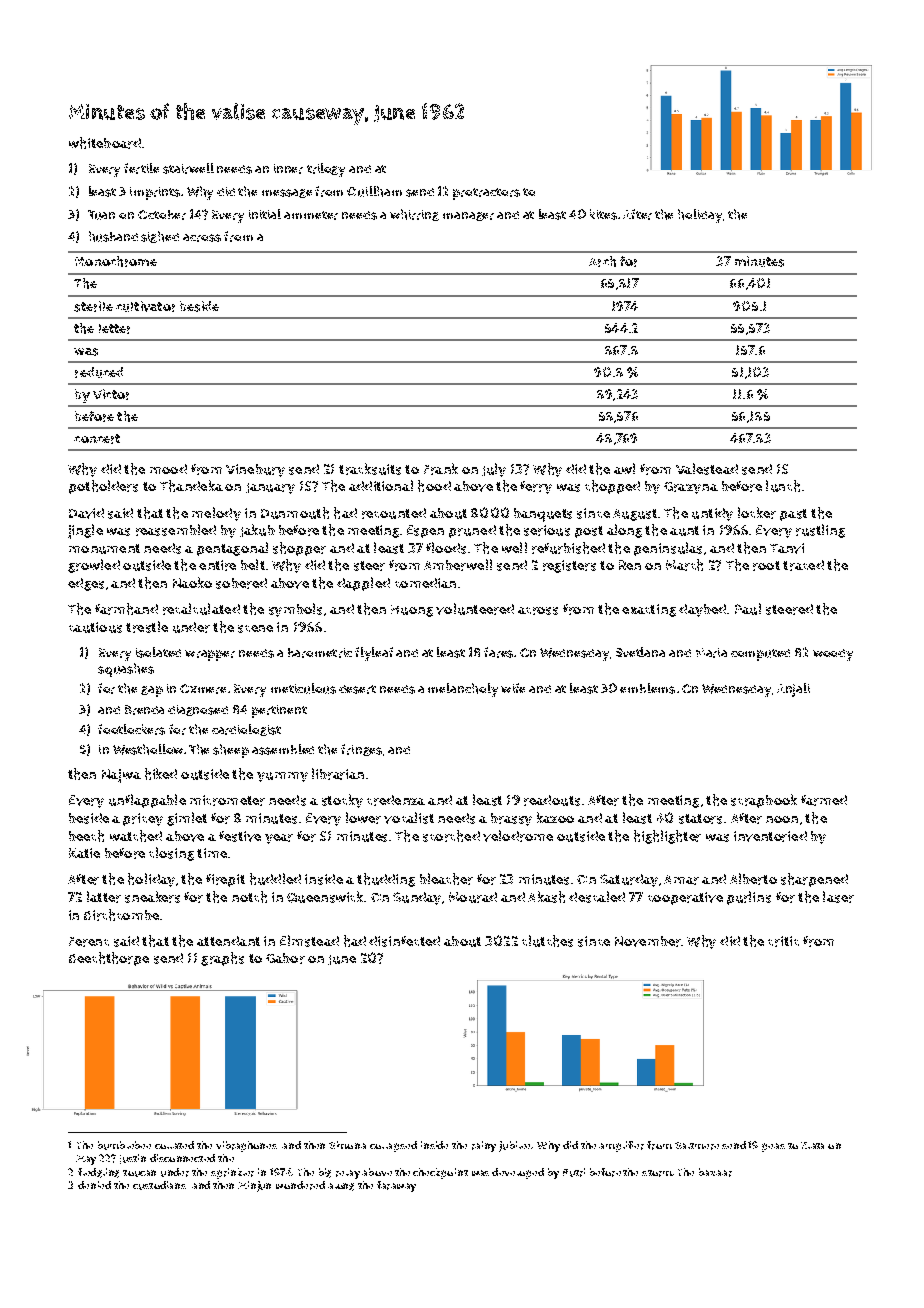 Image resolution: width=924 pixels, height=1308 pixels. Describe the element at coordinates (498, 652) in the screenshot. I see `fares` at that location.
